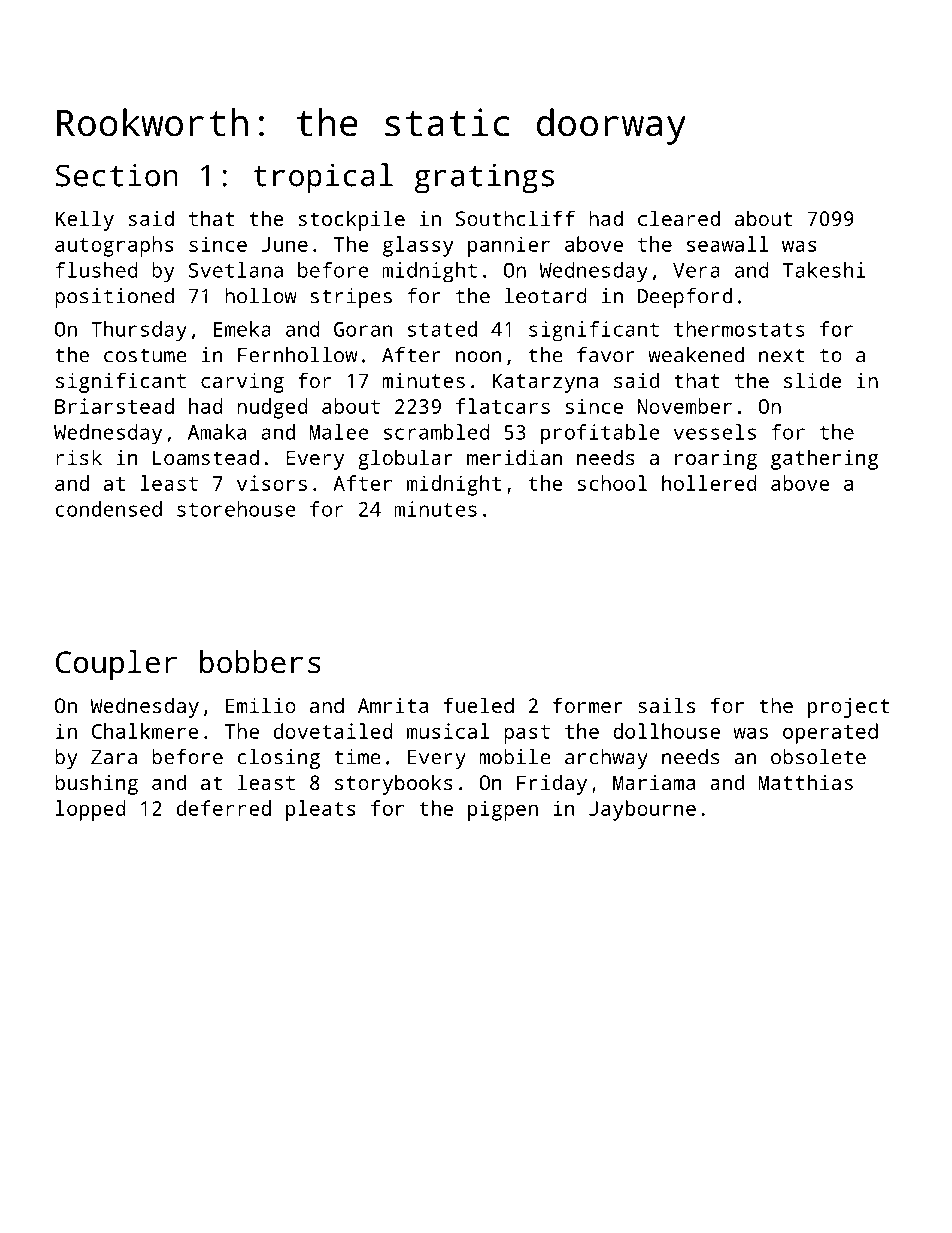  I want to click on noon, so click(479, 357).
